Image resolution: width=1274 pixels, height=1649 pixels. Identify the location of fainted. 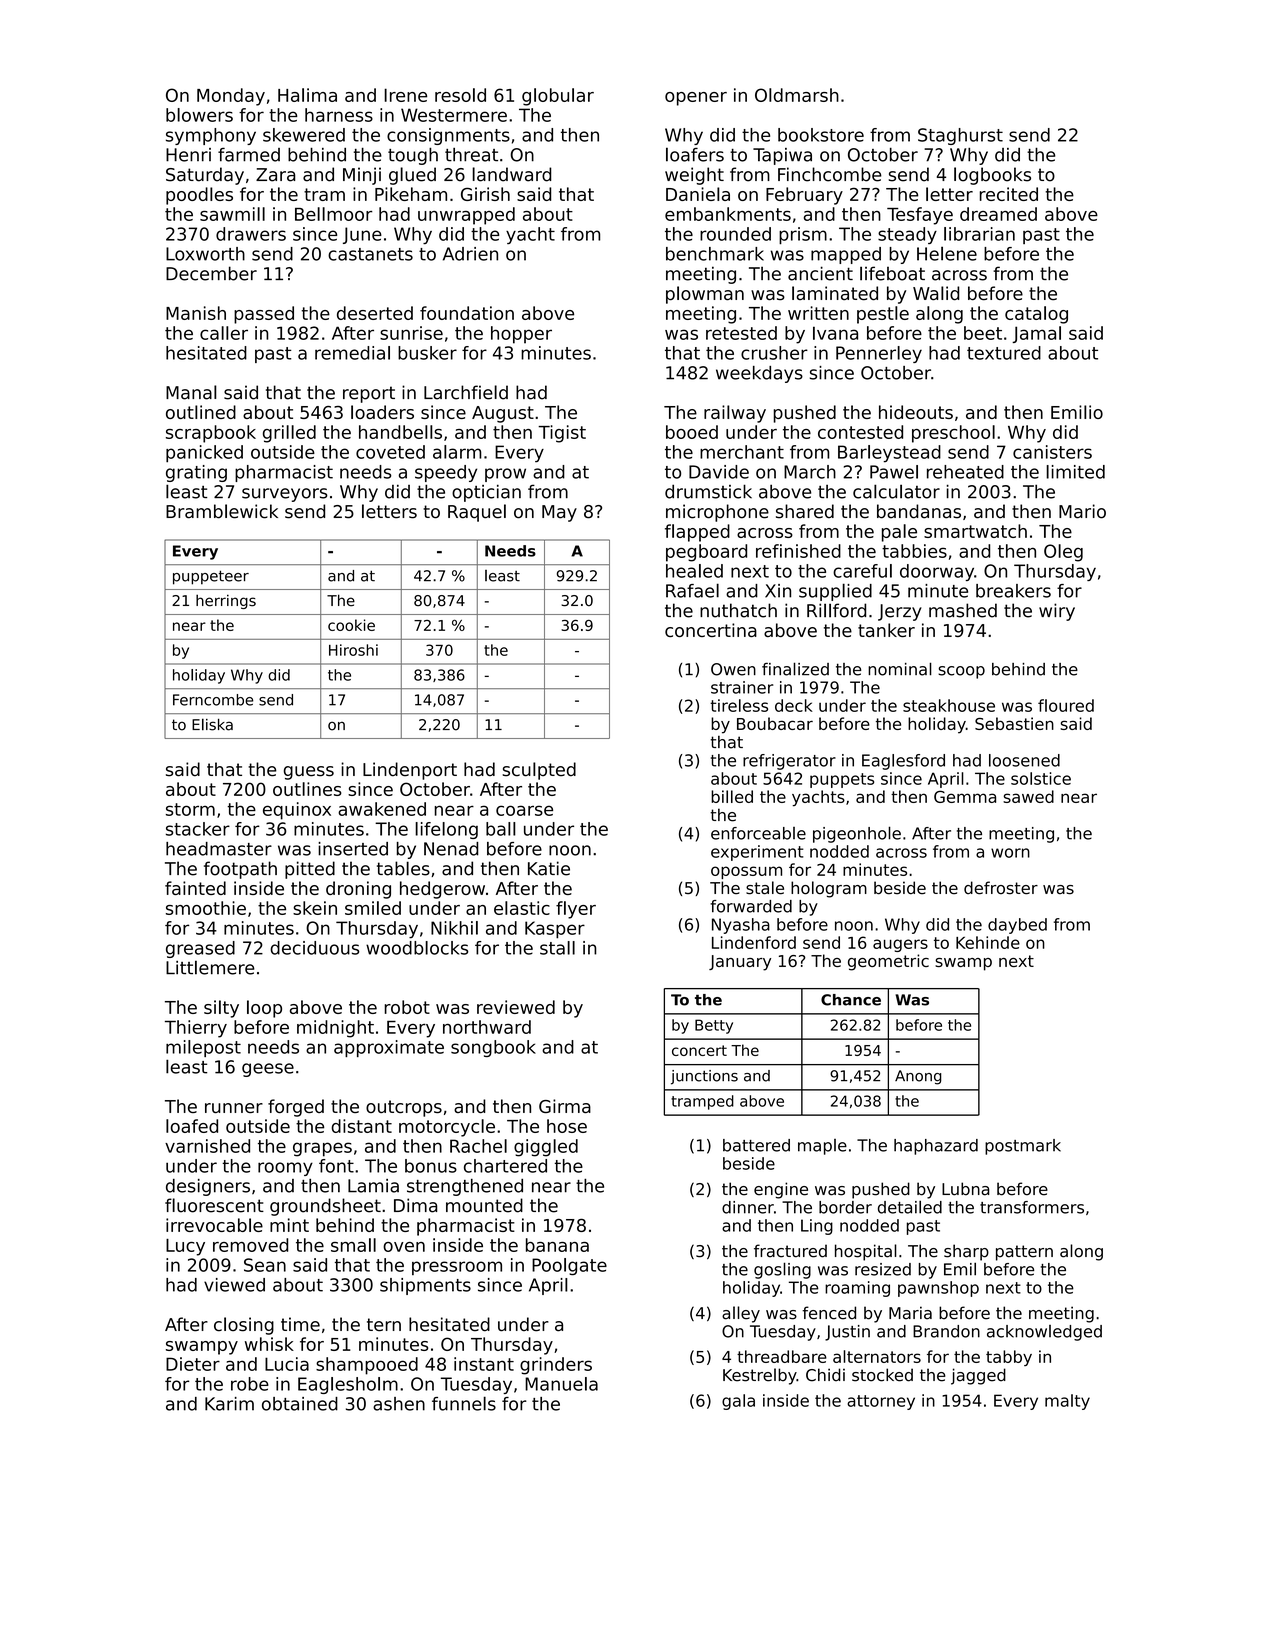
(195, 888).
